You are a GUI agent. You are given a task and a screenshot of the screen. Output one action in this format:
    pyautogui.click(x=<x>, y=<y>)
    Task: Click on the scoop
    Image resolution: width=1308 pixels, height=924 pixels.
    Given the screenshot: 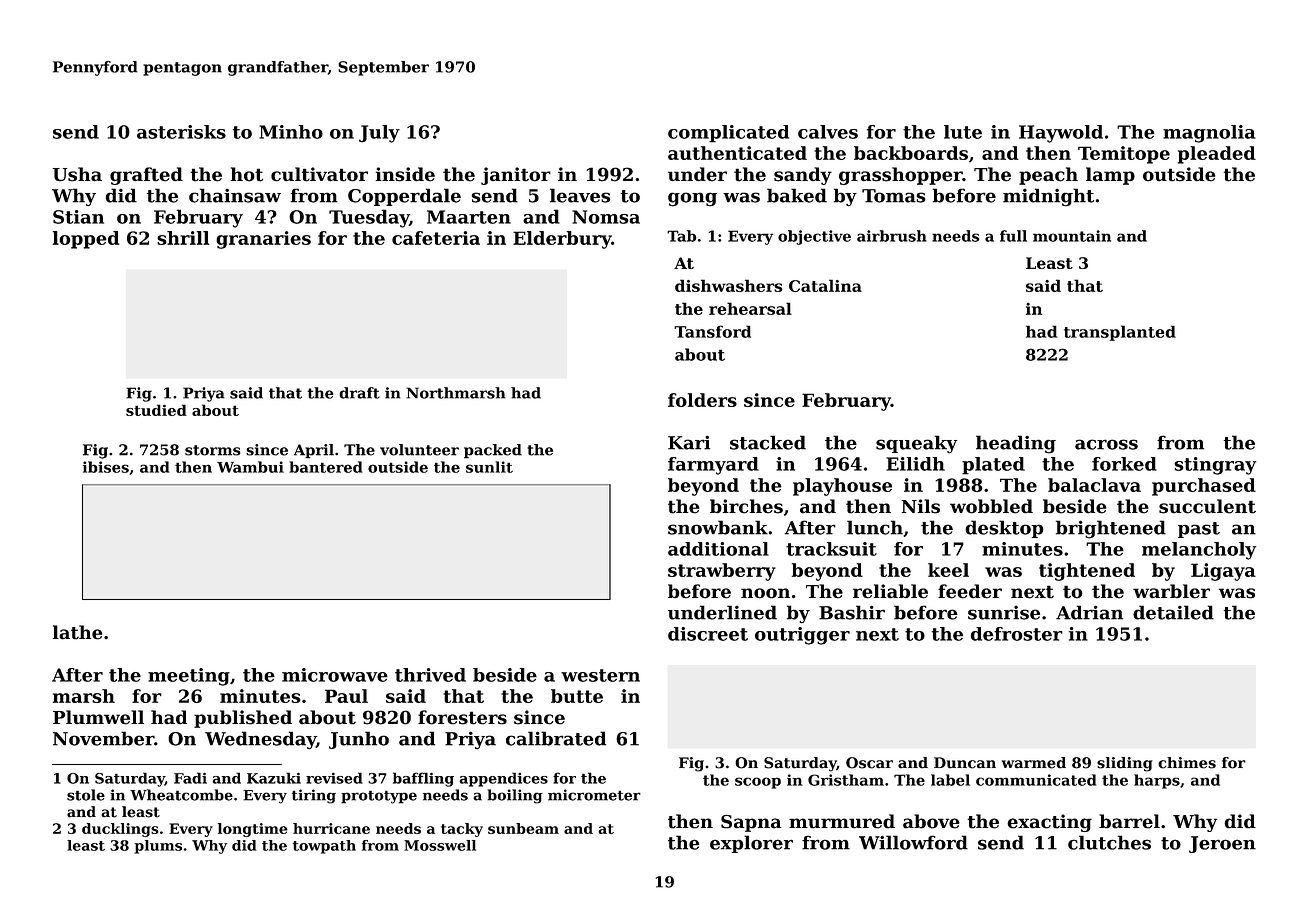 What is the action you would take?
    pyautogui.click(x=758, y=783)
